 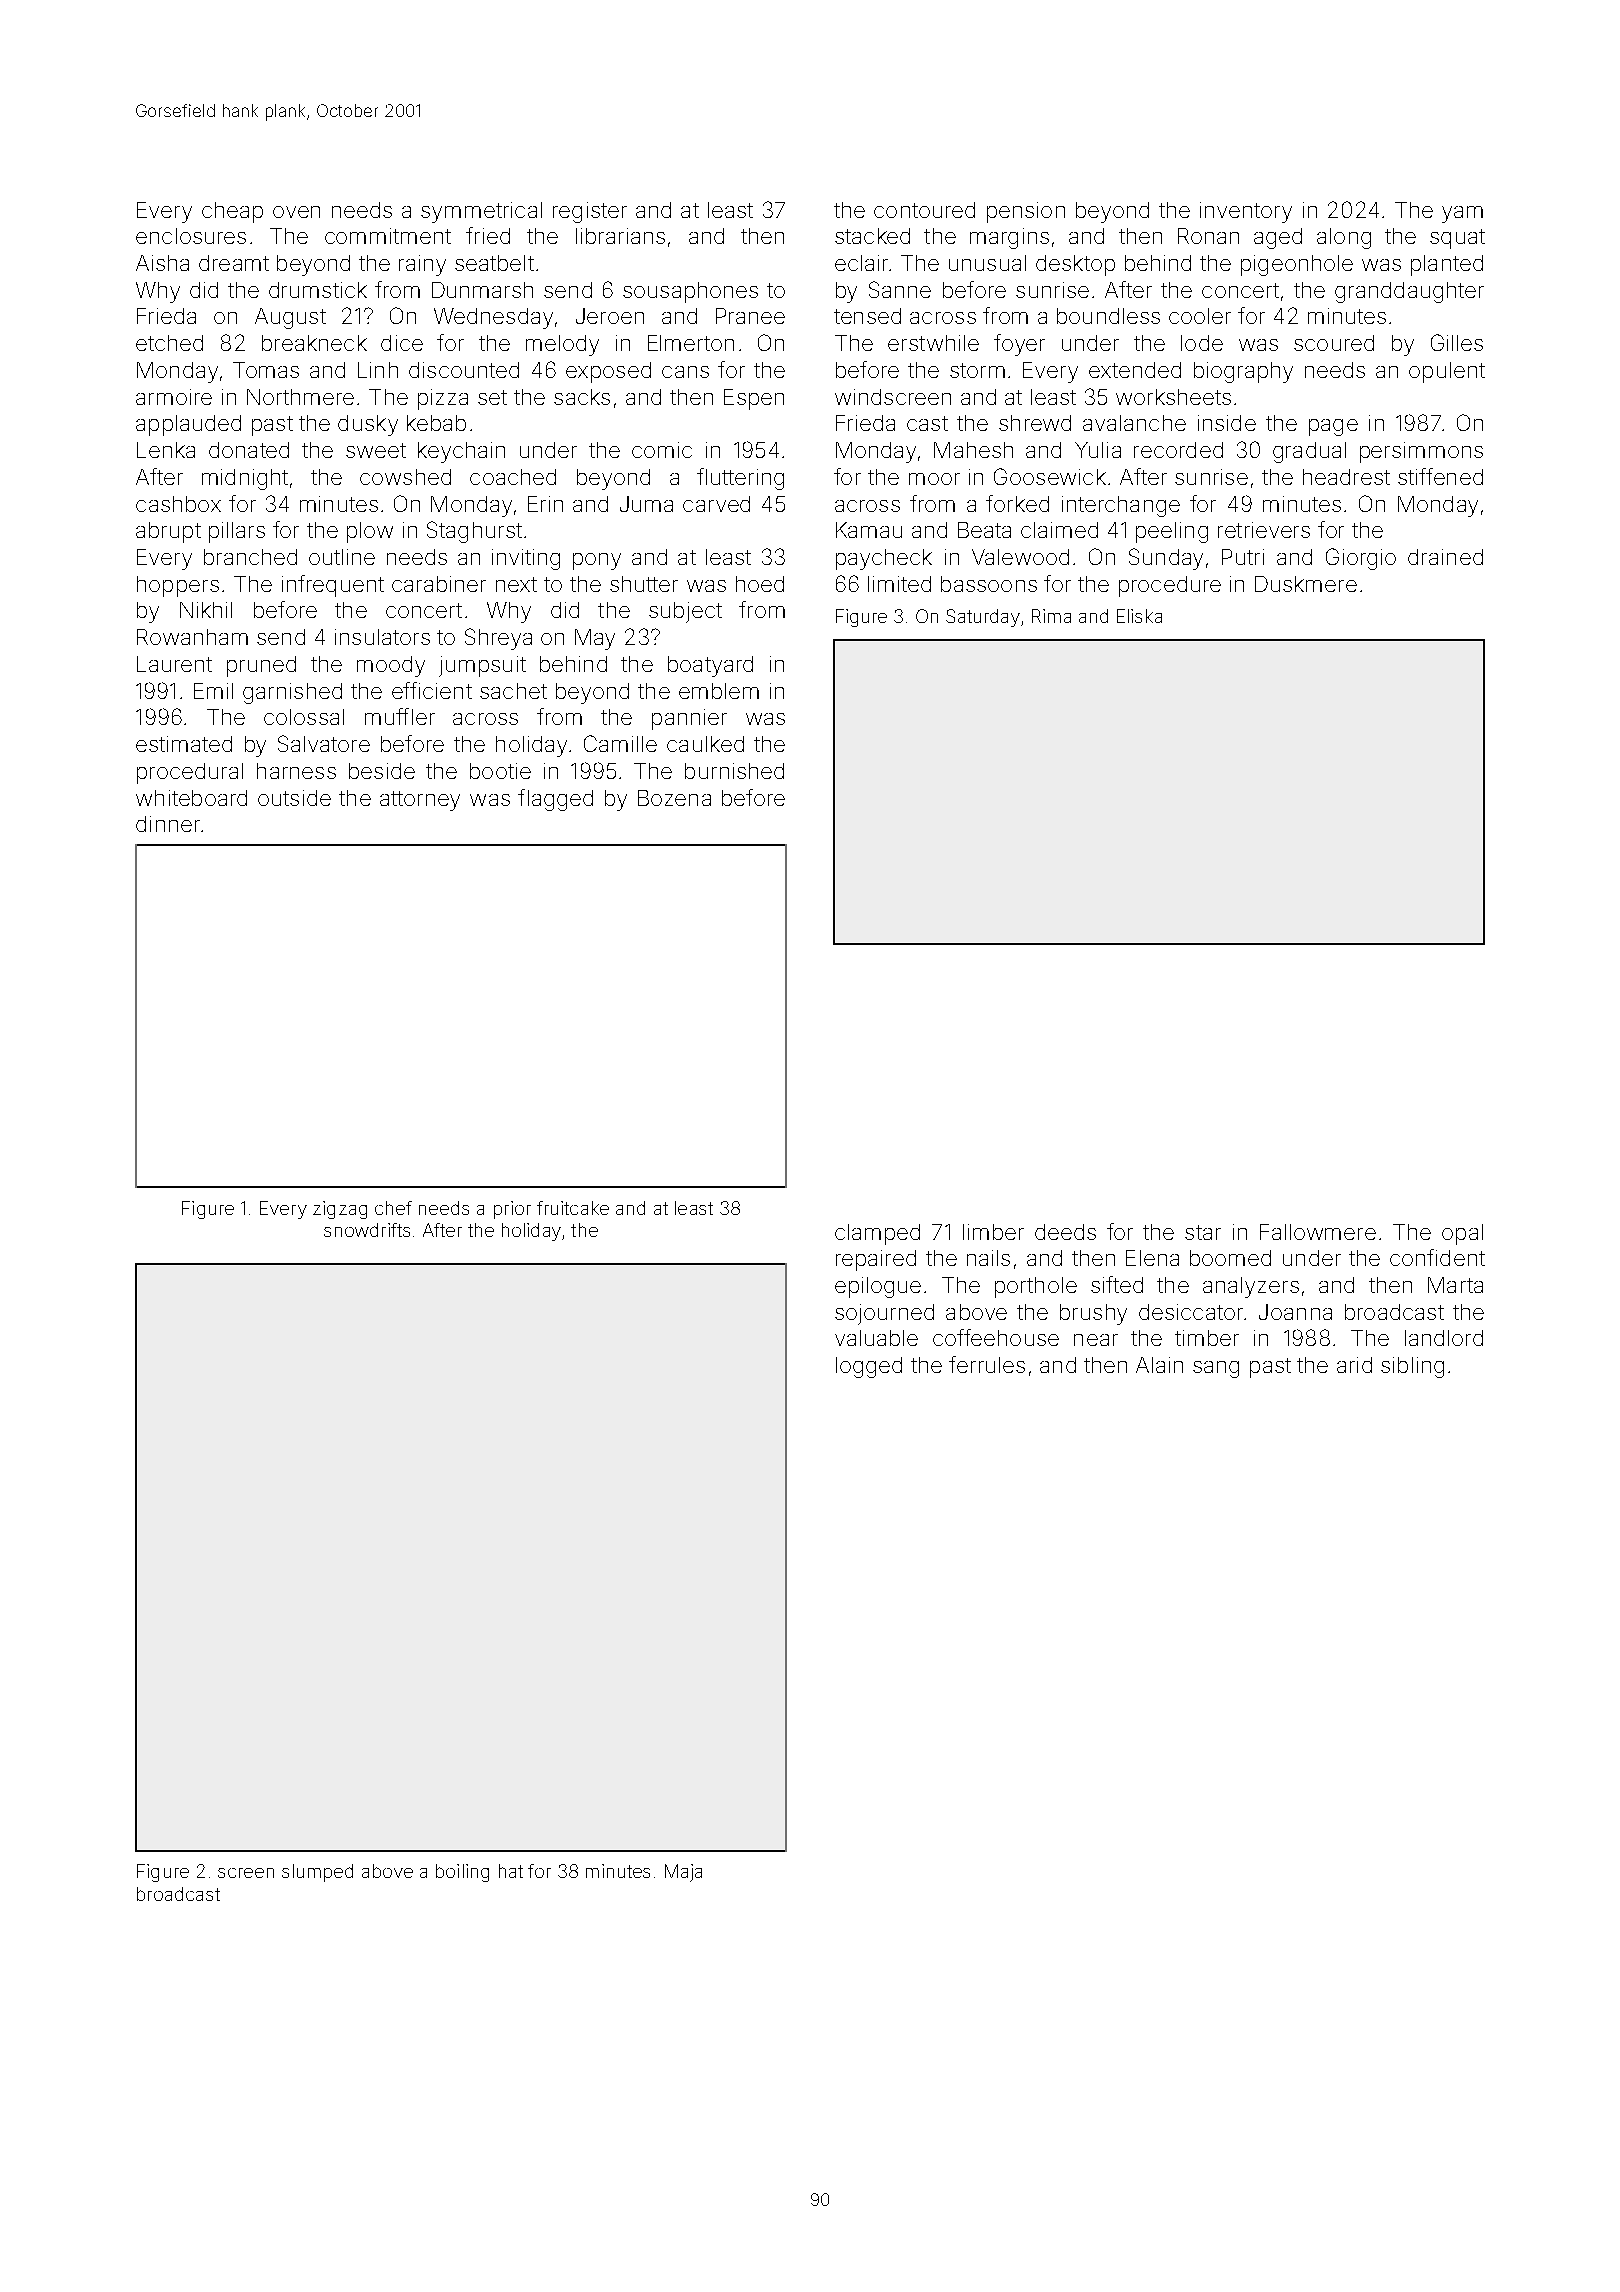 What do you see at coordinates (1246, 212) in the screenshot?
I see `inventory` at bounding box center [1246, 212].
